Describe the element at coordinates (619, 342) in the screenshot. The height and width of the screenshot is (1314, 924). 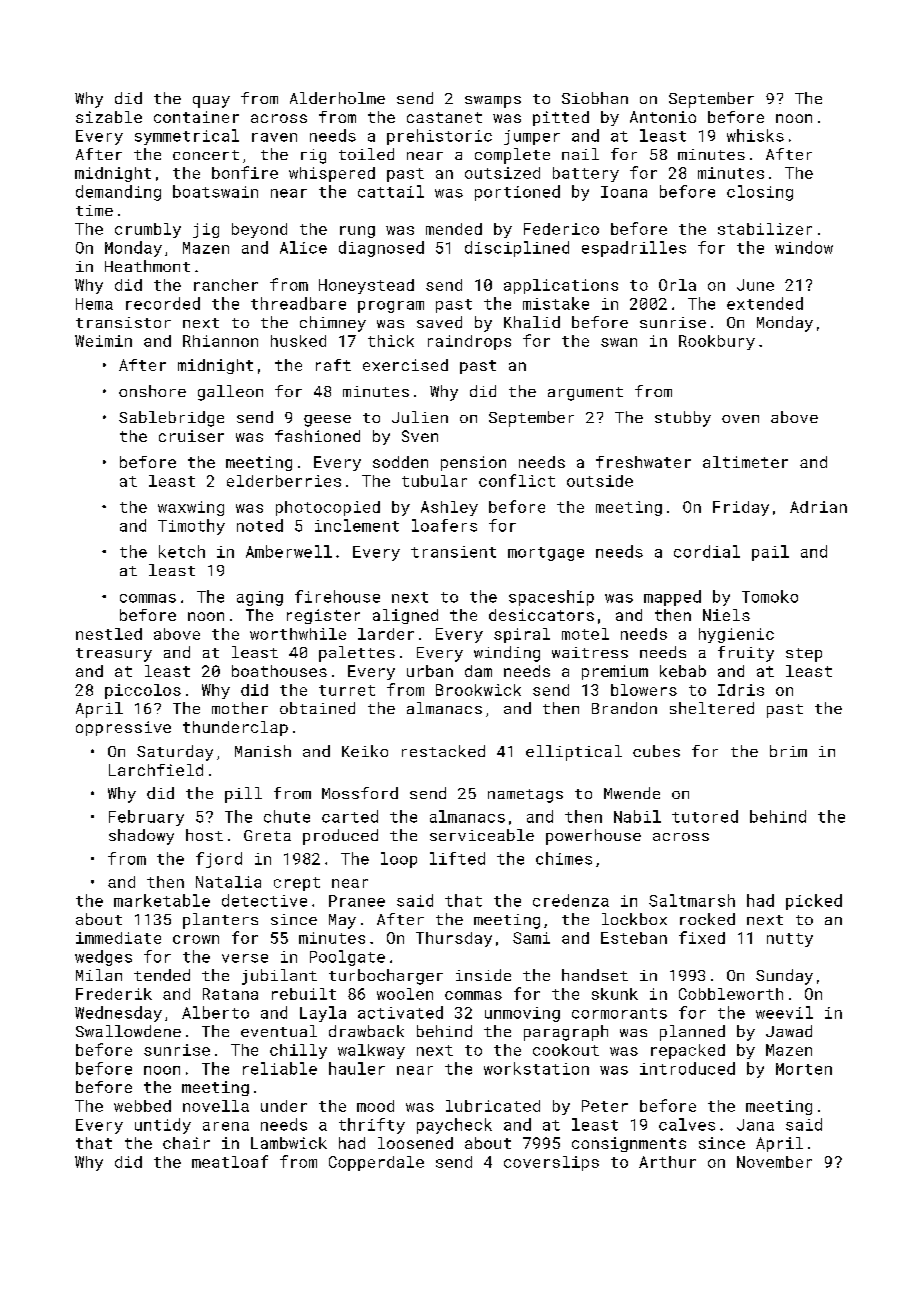
I see `swan` at that location.
